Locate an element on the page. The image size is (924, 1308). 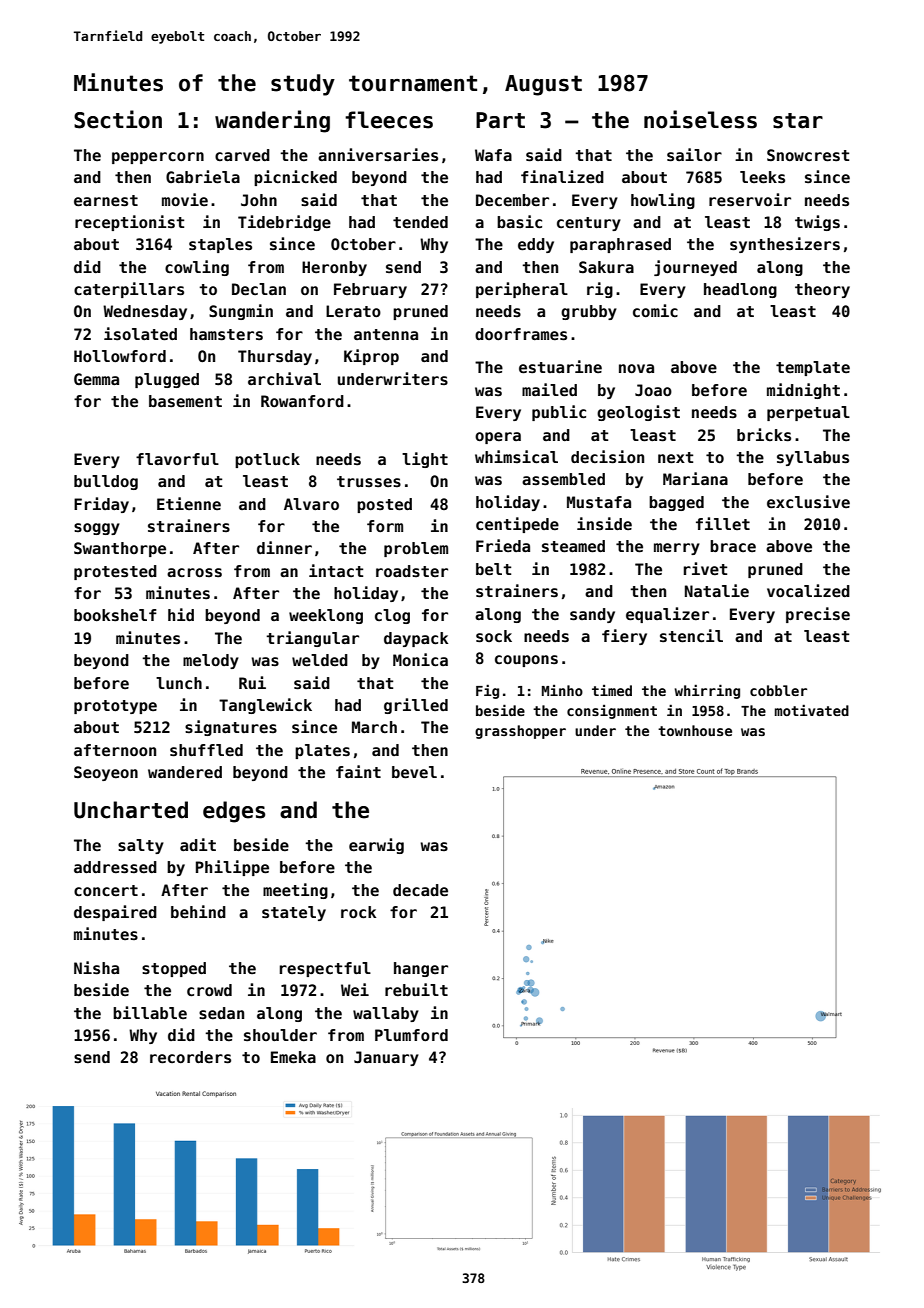
sock is located at coordinates (494, 636).
